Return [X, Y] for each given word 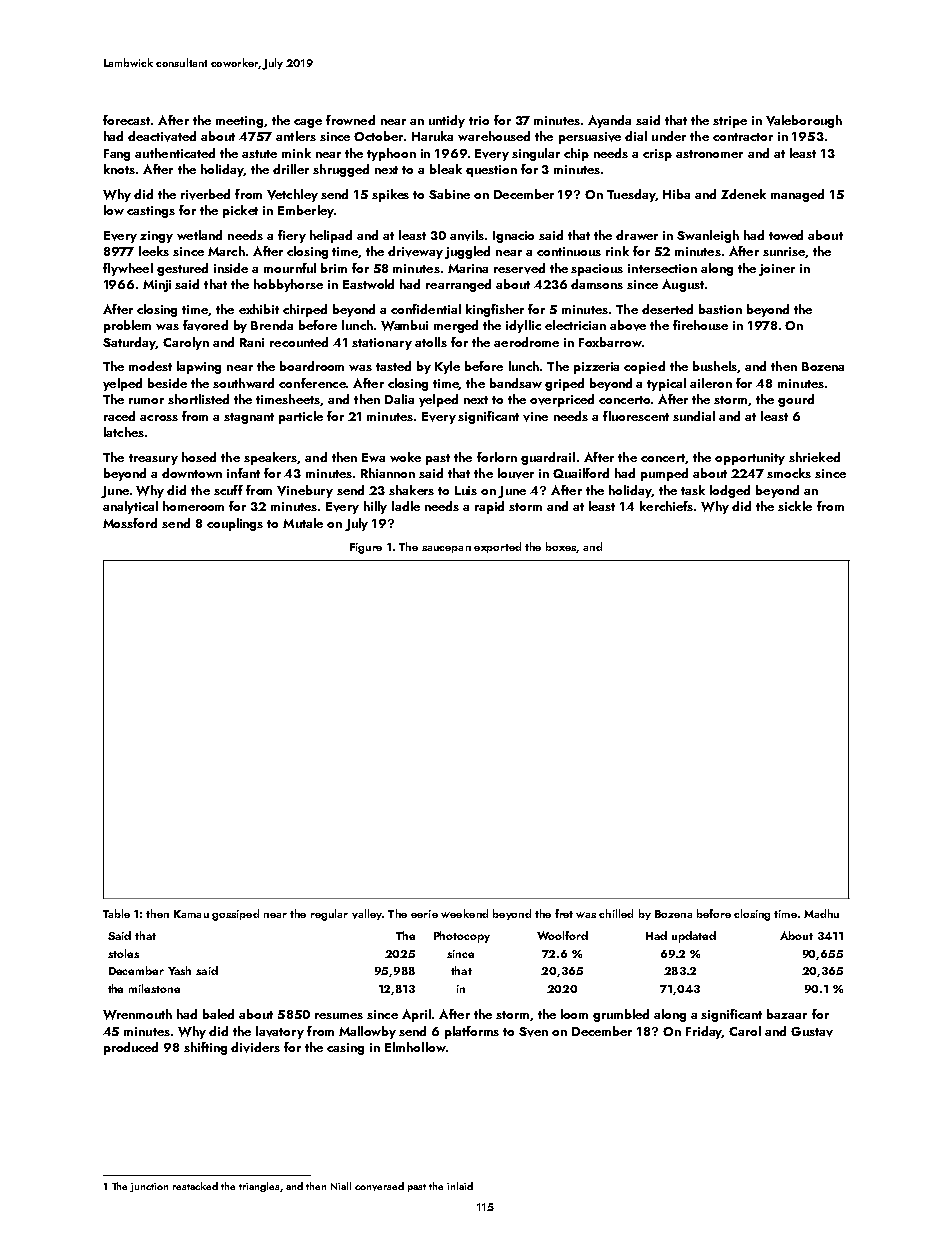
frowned [350, 120]
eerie [424, 914]
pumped [664, 474]
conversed [379, 1186]
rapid [489, 507]
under [669, 136]
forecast [126, 120]
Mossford [130, 523]
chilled [616, 913]
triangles [259, 1187]
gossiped [235, 915]
